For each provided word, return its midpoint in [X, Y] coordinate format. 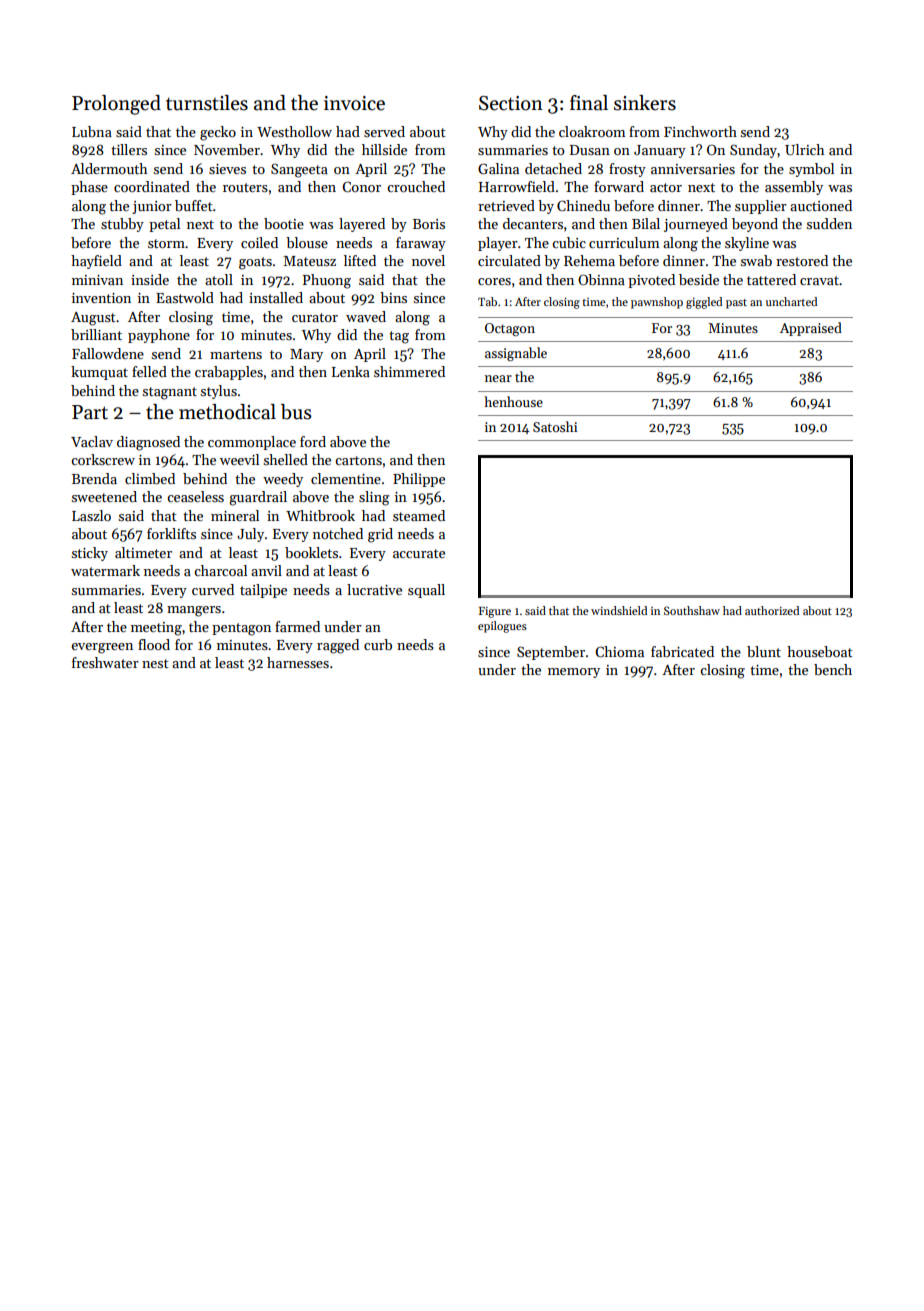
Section [511, 103]
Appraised [811, 329]
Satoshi [555, 426]
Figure [495, 612]
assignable [516, 354]
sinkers [645, 103]
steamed [419, 515]
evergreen [102, 648]
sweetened [104, 496]
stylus [219, 392]
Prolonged [116, 105]
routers [245, 187]
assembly [794, 188]
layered [362, 225]
